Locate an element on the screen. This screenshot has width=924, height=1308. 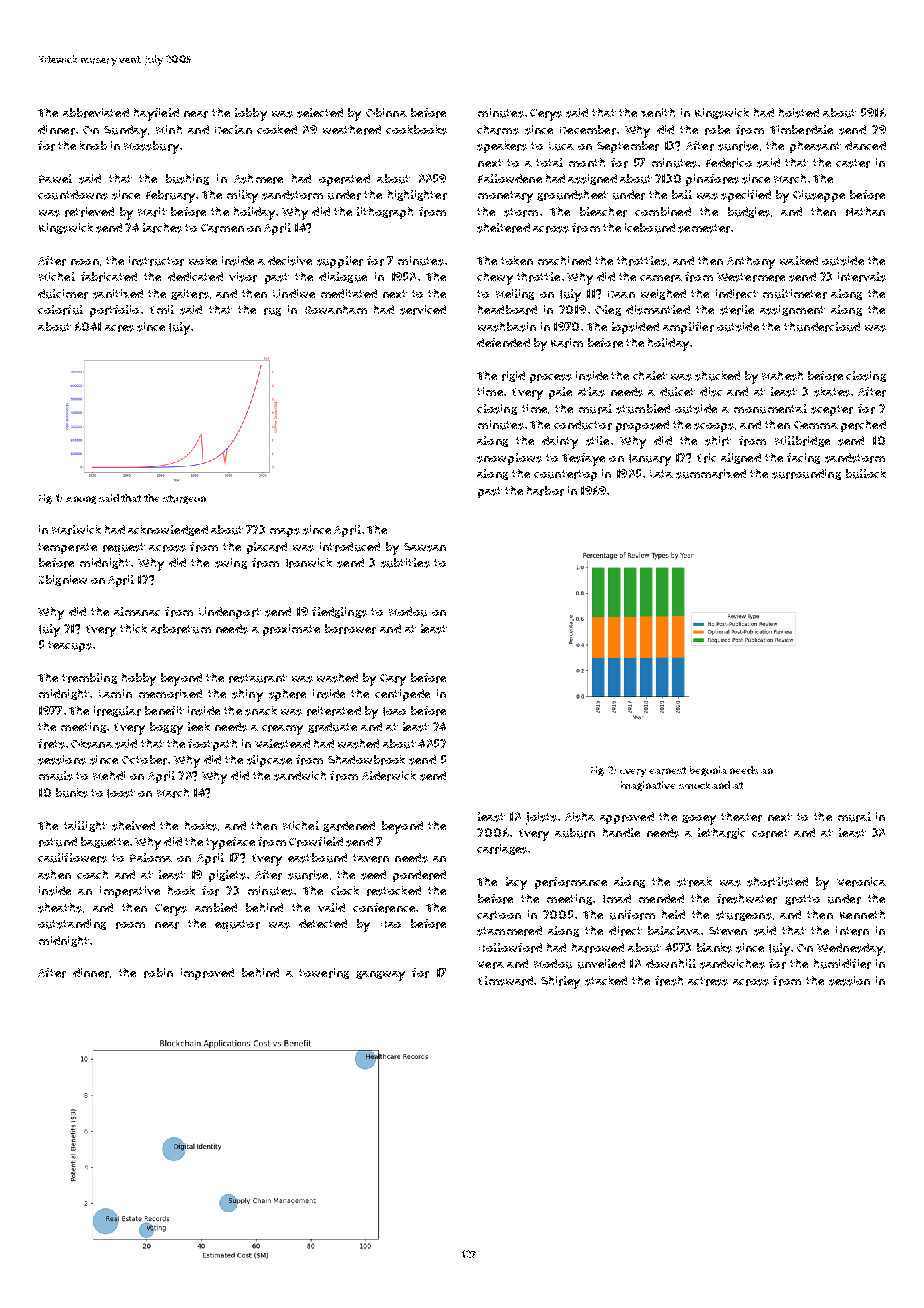
highlighter is located at coordinates (417, 195).
